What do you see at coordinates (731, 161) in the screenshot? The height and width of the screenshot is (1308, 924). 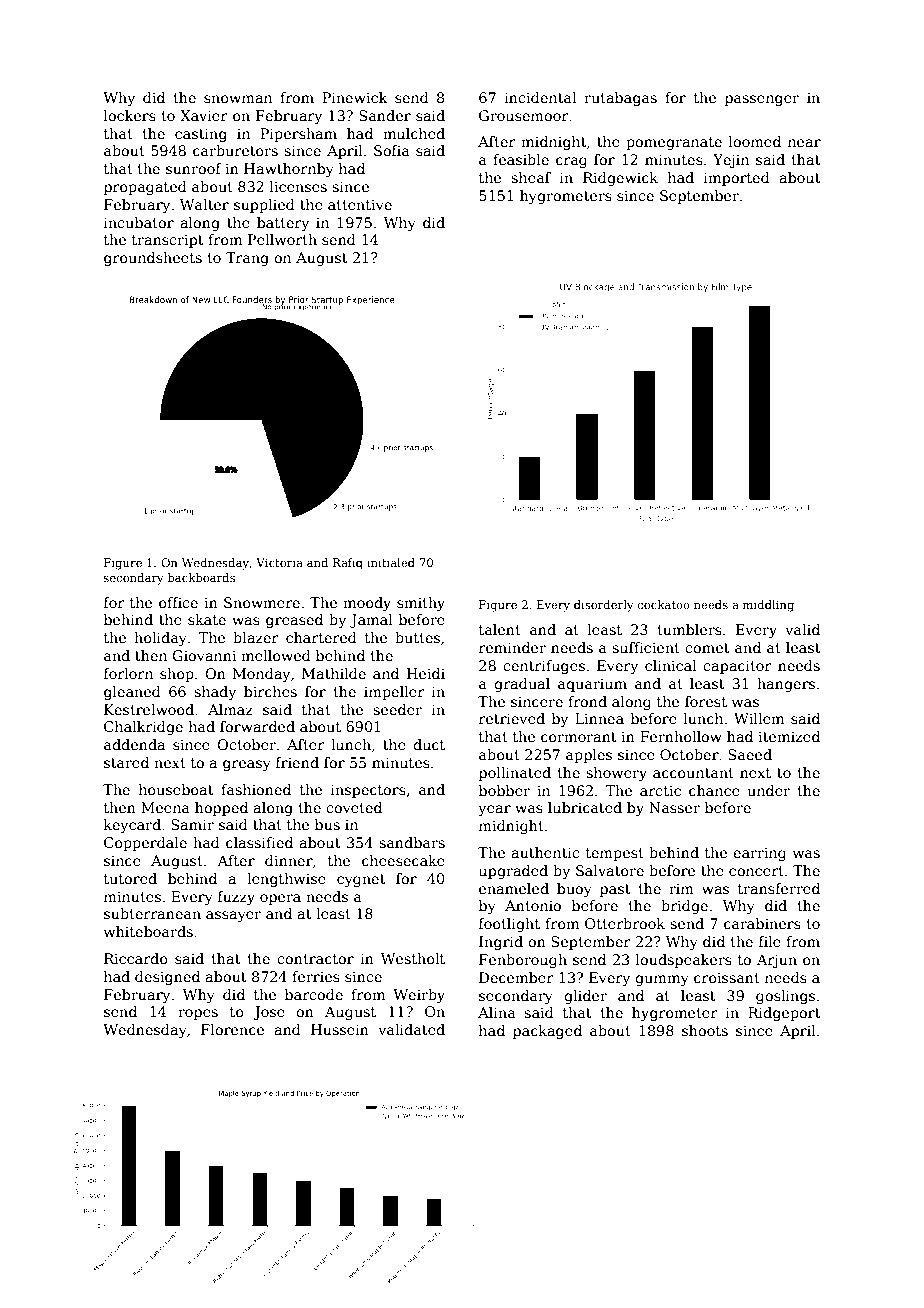 I see `Yejin` at bounding box center [731, 161].
